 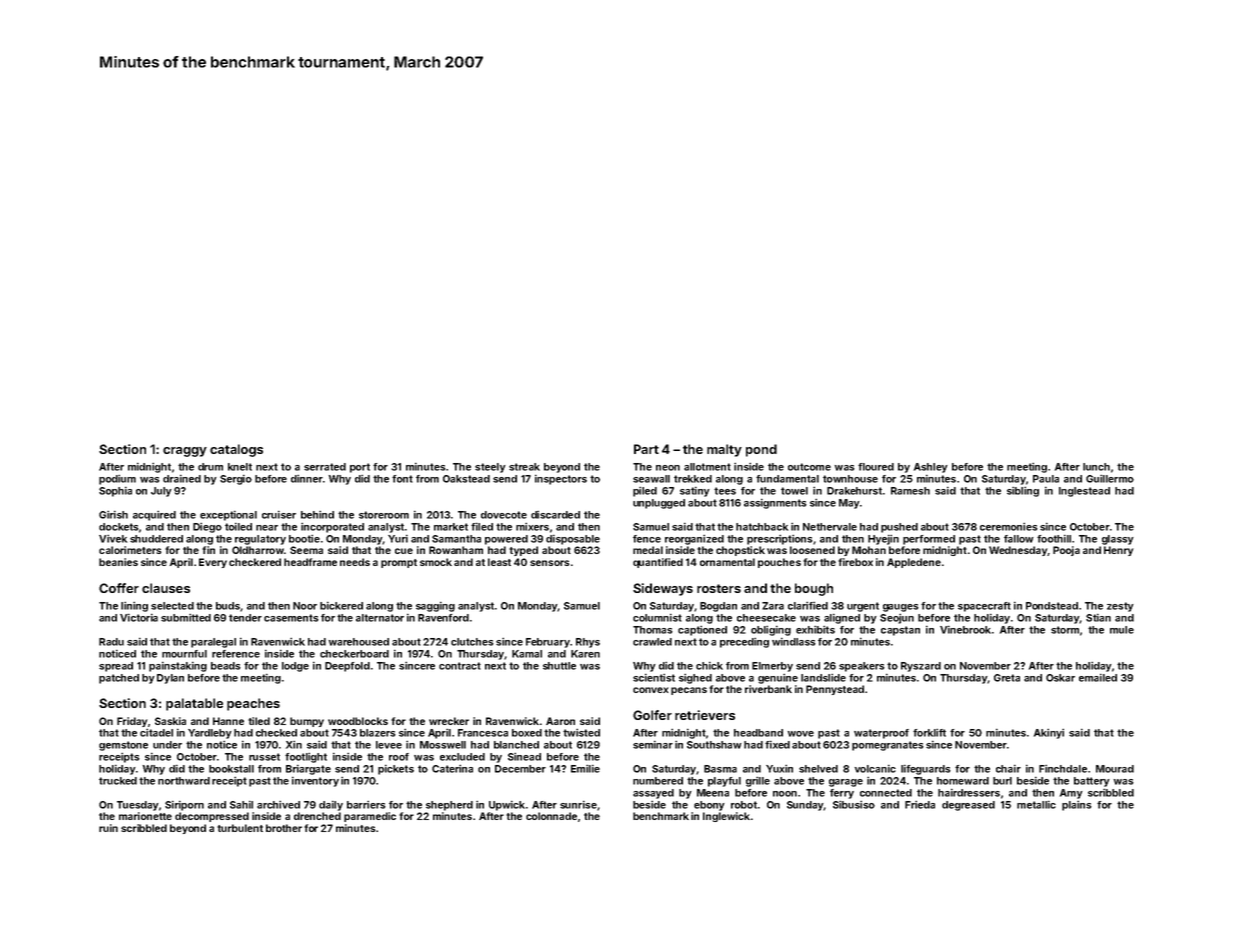 What do you see at coordinates (118, 781) in the screenshot?
I see `trucked` at bounding box center [118, 781].
